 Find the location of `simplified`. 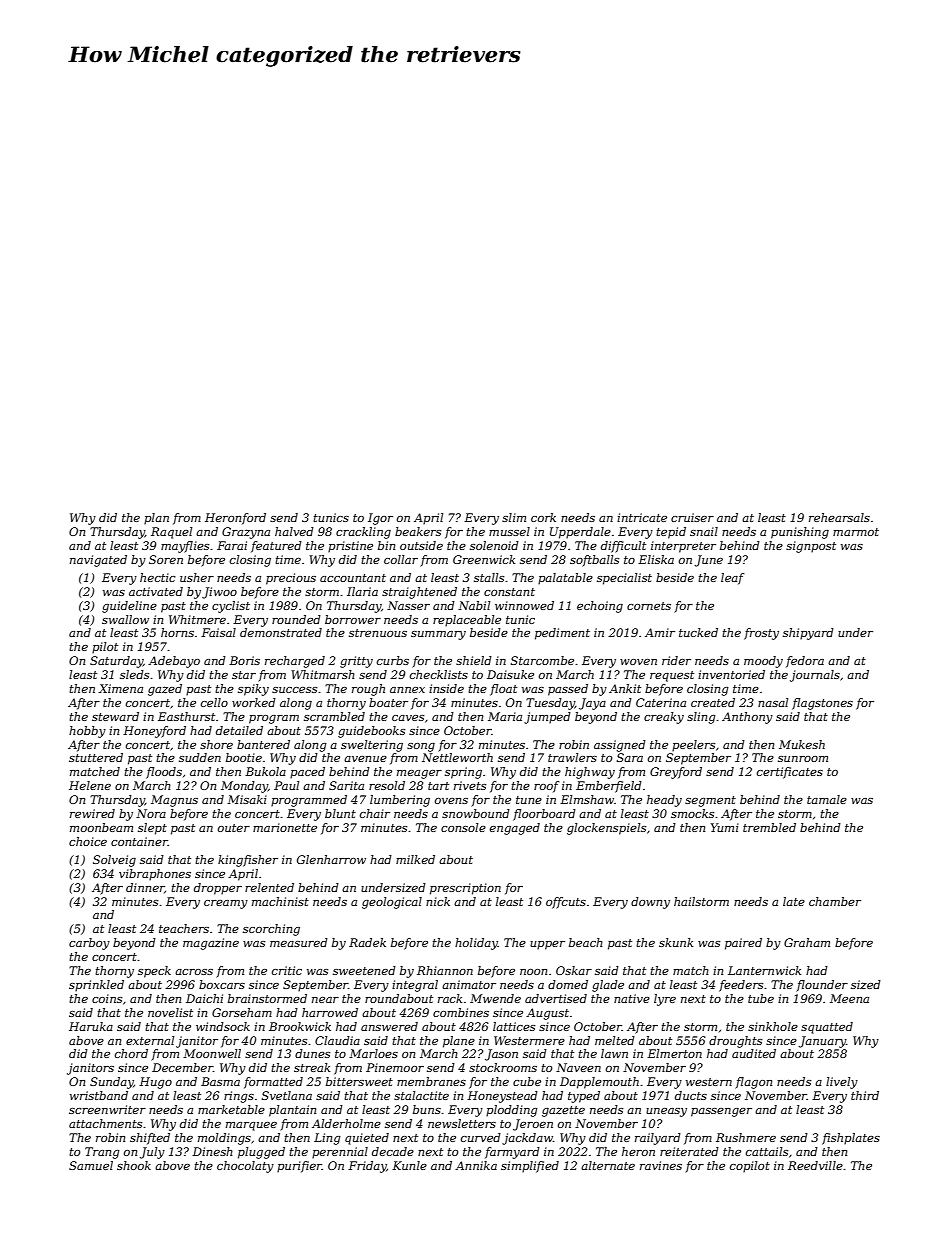

simplified is located at coordinates (530, 1167).
